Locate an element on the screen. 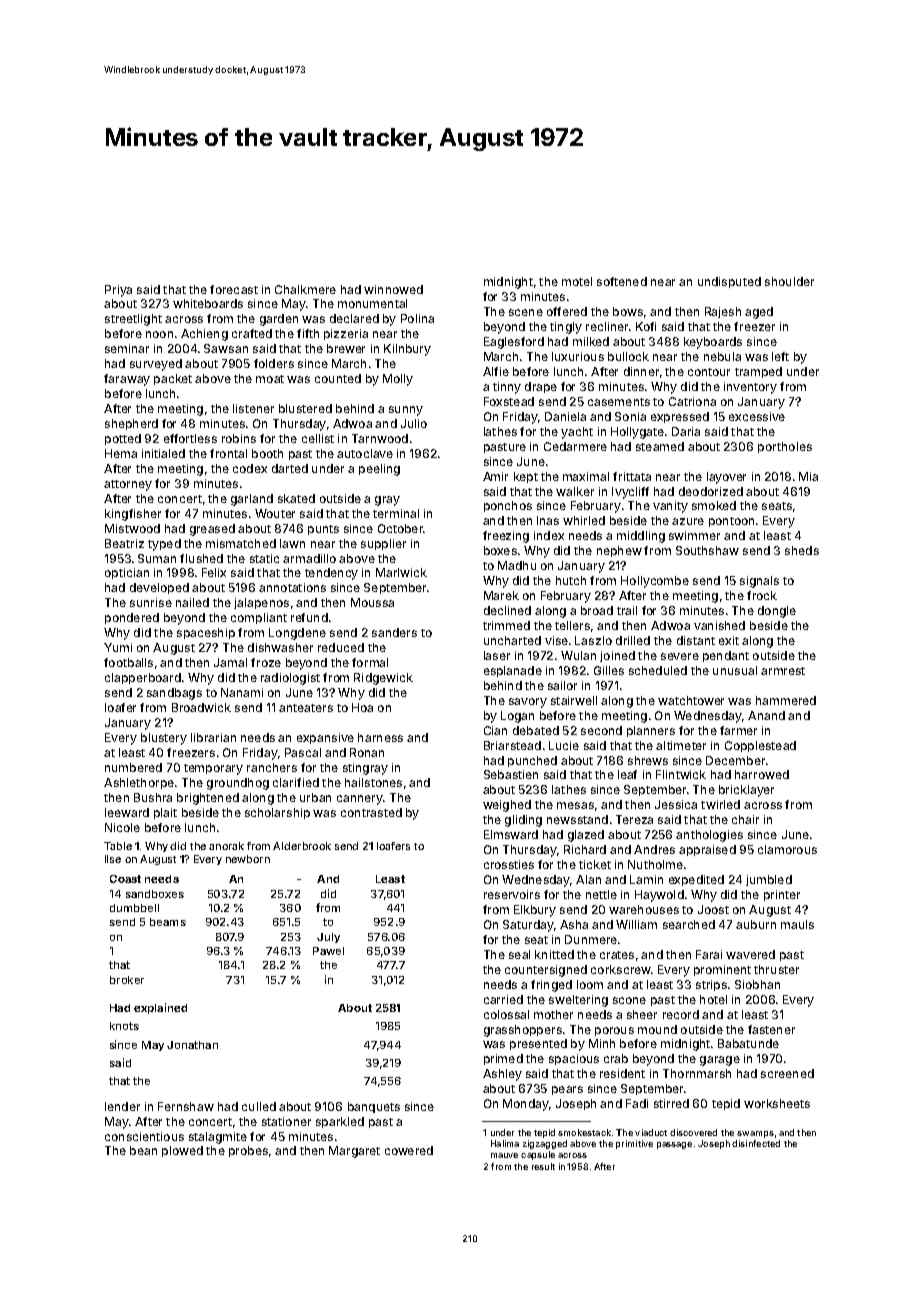 The image size is (924, 1314). frontal is located at coordinates (228, 453).
